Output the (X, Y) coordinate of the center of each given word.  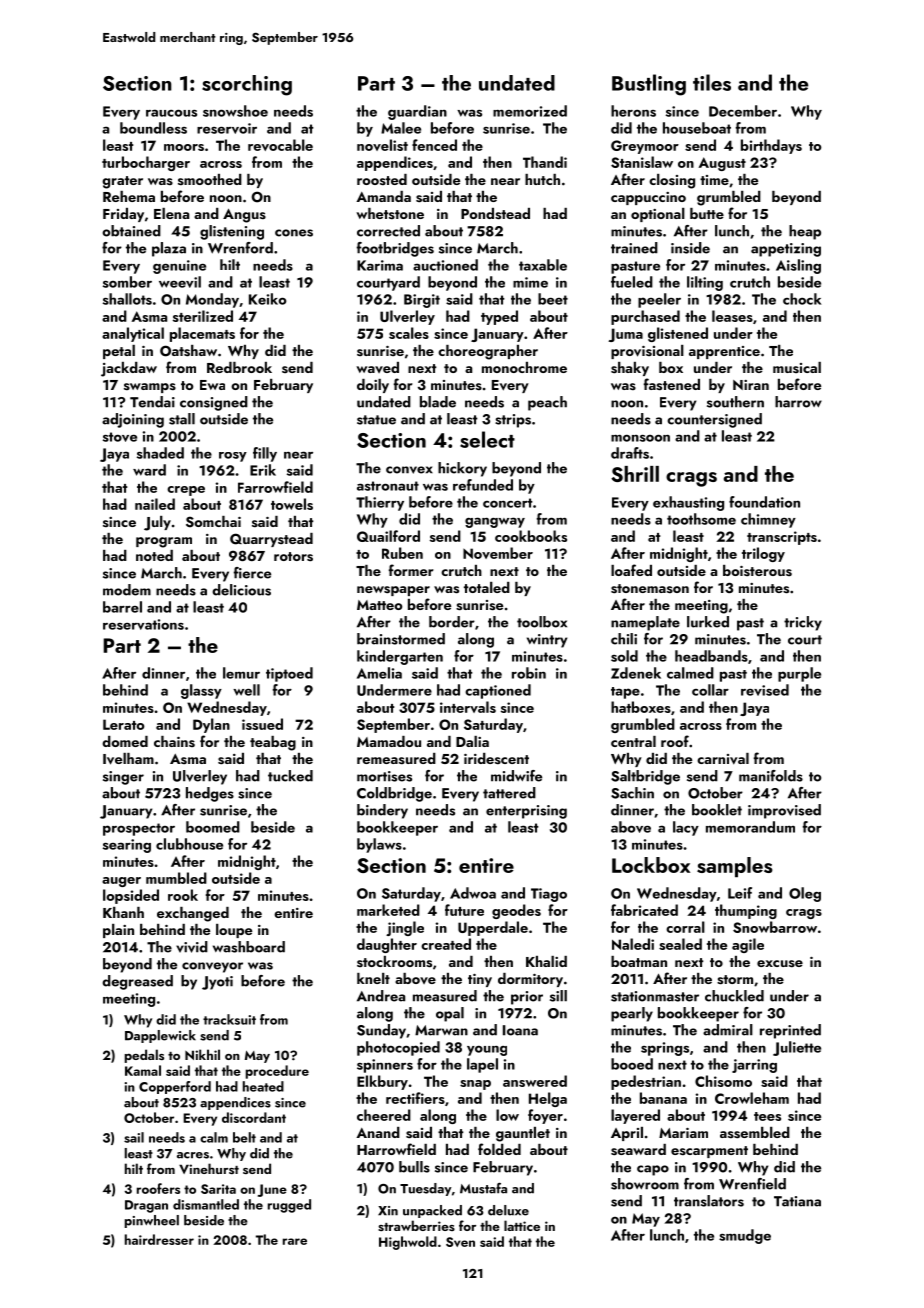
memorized (530, 111)
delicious (241, 590)
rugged (289, 1206)
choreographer (488, 352)
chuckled (734, 996)
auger (121, 882)
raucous (171, 113)
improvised (784, 811)
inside (690, 248)
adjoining (133, 420)
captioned (498, 691)
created (446, 944)
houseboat (697, 128)
